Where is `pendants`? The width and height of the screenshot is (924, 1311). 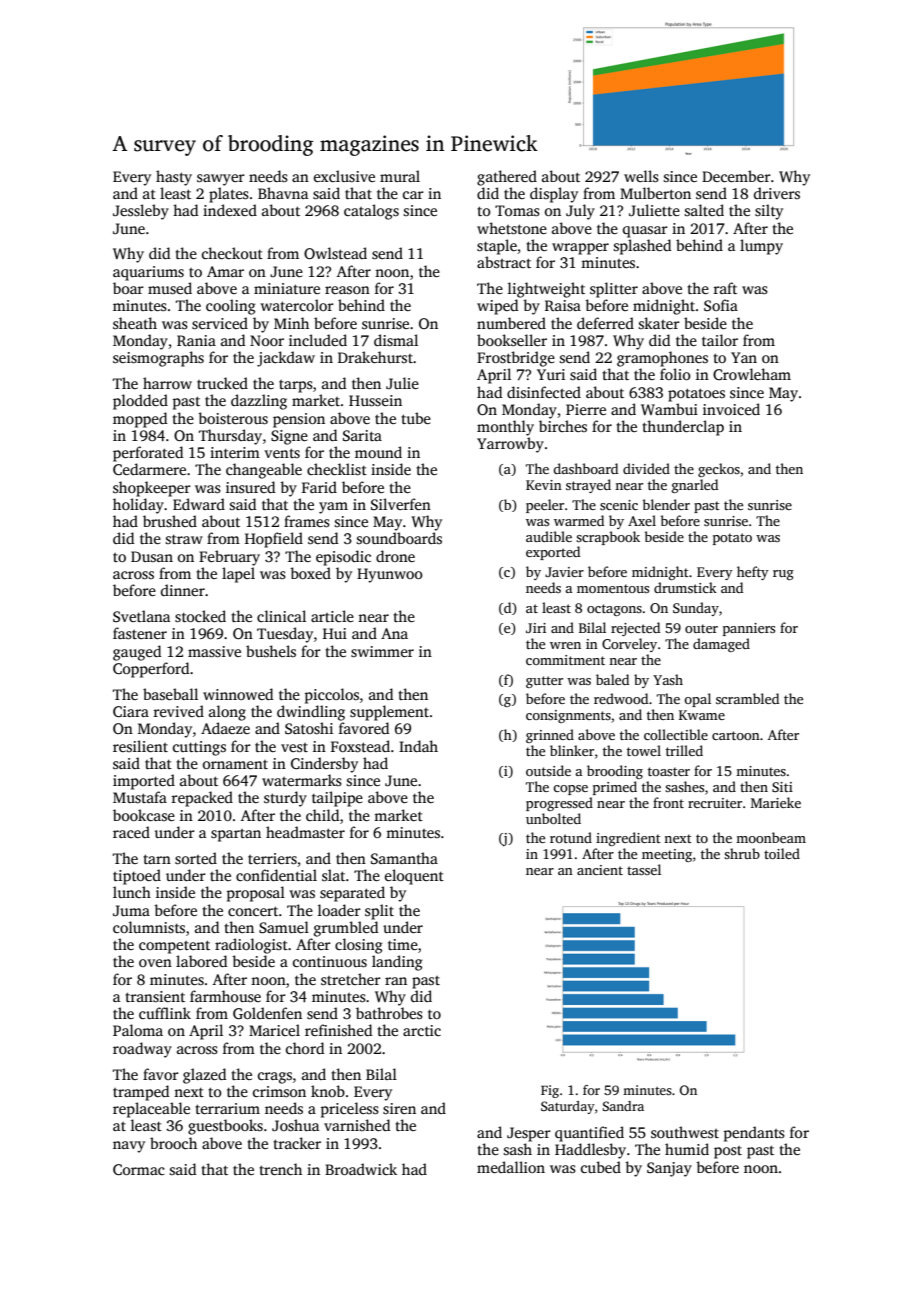 pendants is located at coordinates (754, 1134).
